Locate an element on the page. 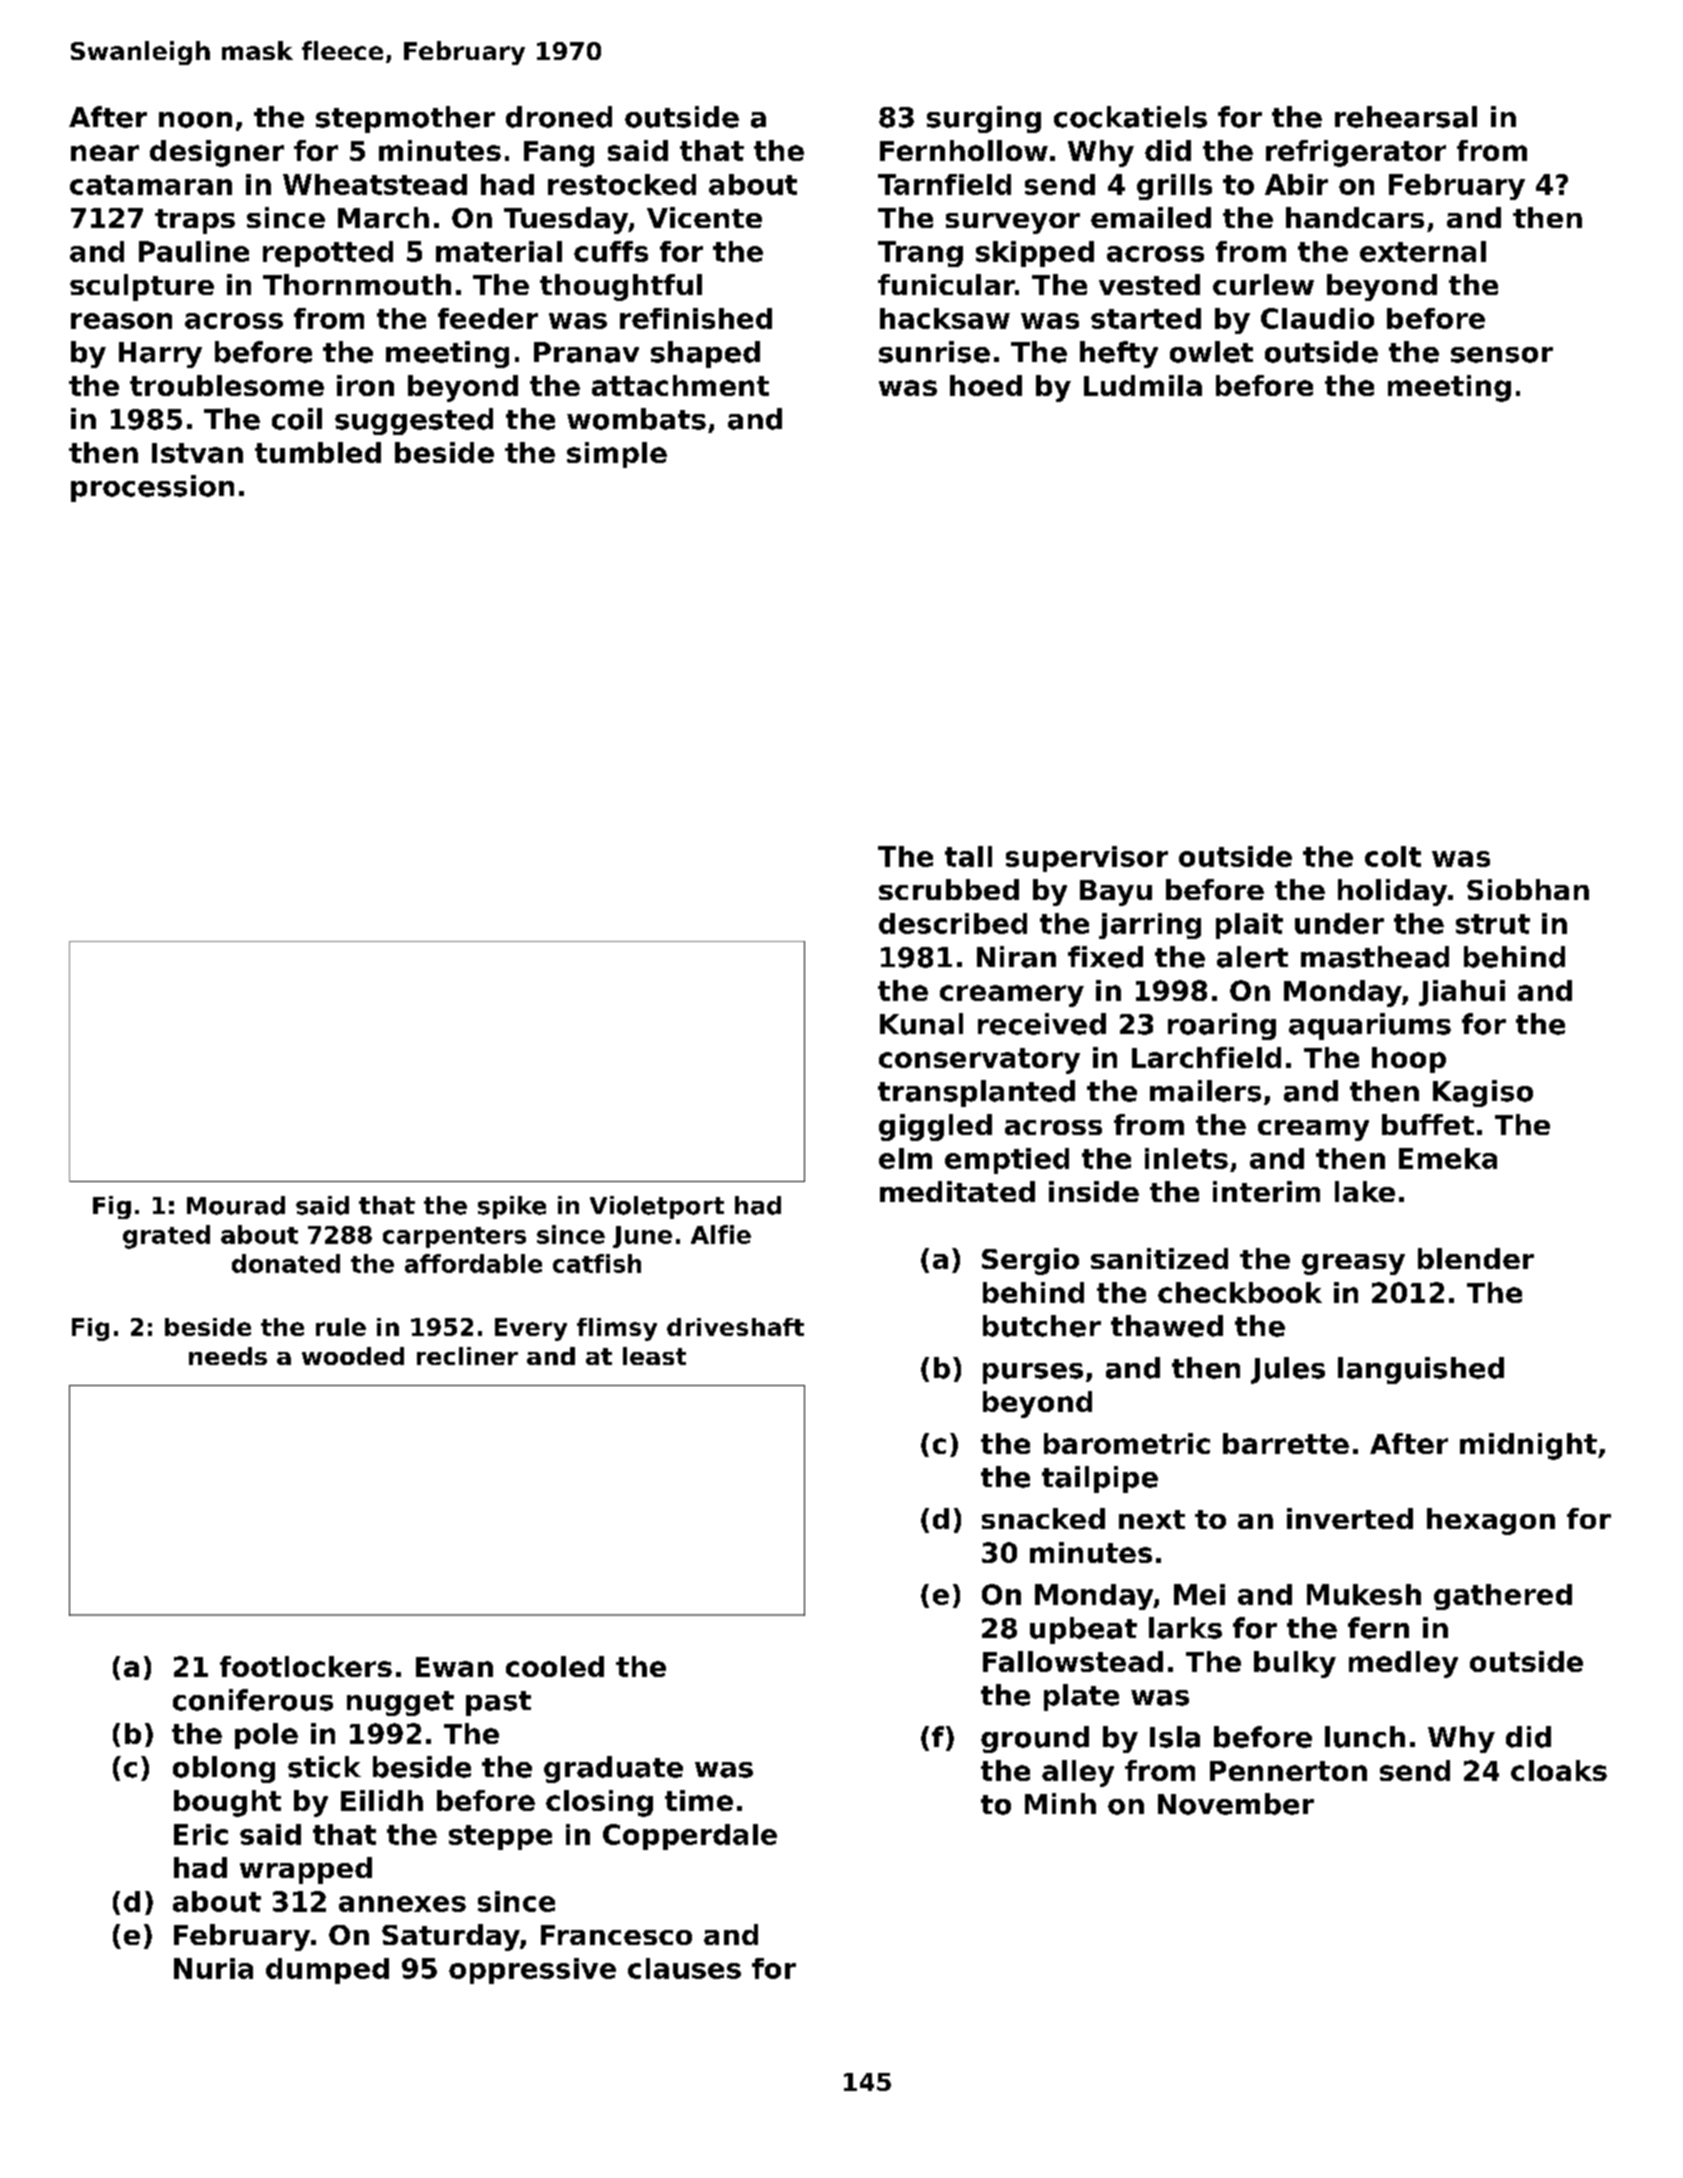 This document has width=1683, height=2178. least is located at coordinates (654, 1356).
